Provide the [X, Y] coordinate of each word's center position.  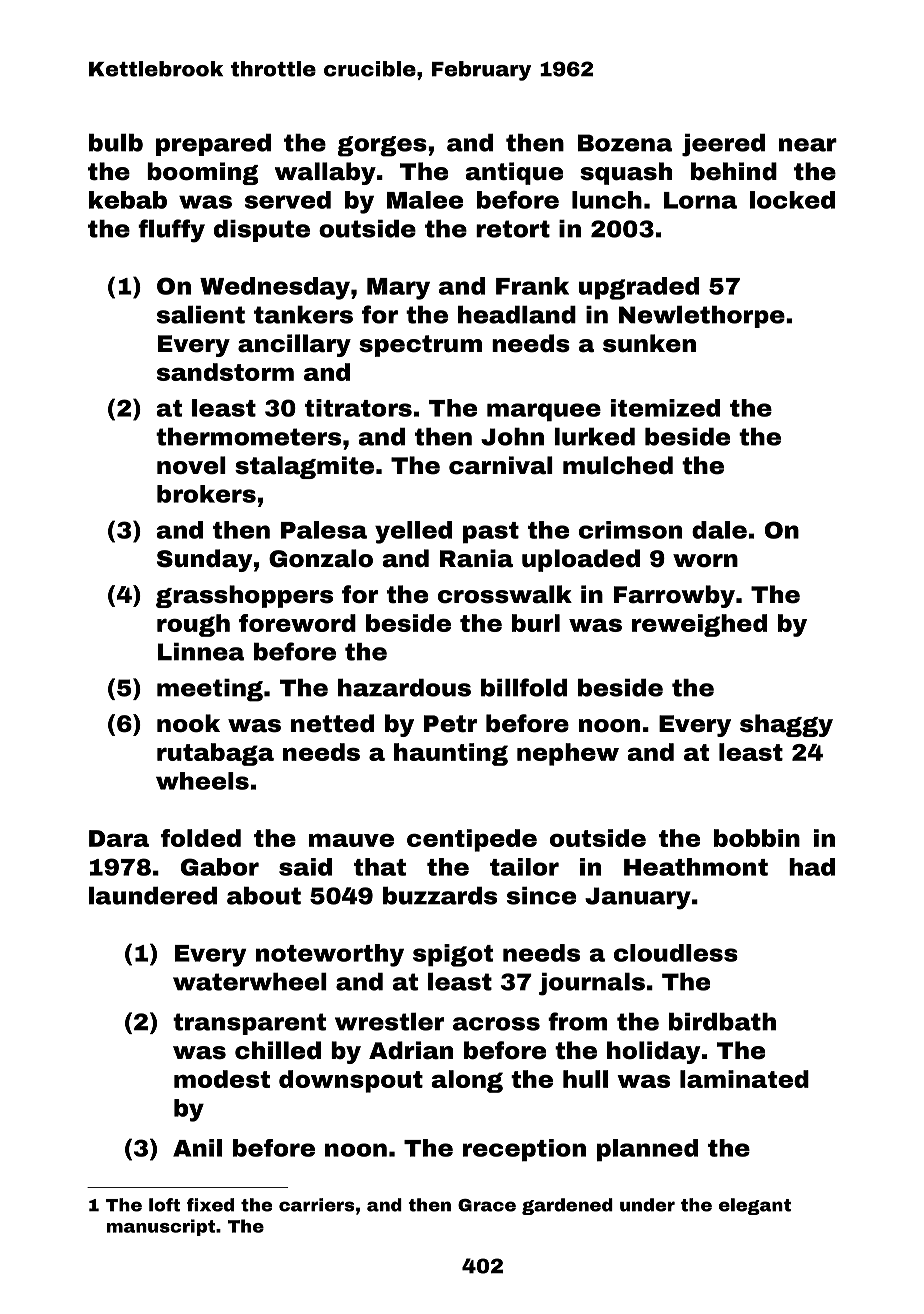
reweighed [699, 625]
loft [164, 1205]
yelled [413, 532]
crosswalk [505, 594]
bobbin [757, 838]
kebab [128, 200]
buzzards [440, 896]
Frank [532, 286]
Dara [119, 838]
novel [191, 465]
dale [719, 530]
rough [193, 625]
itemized [665, 408]
